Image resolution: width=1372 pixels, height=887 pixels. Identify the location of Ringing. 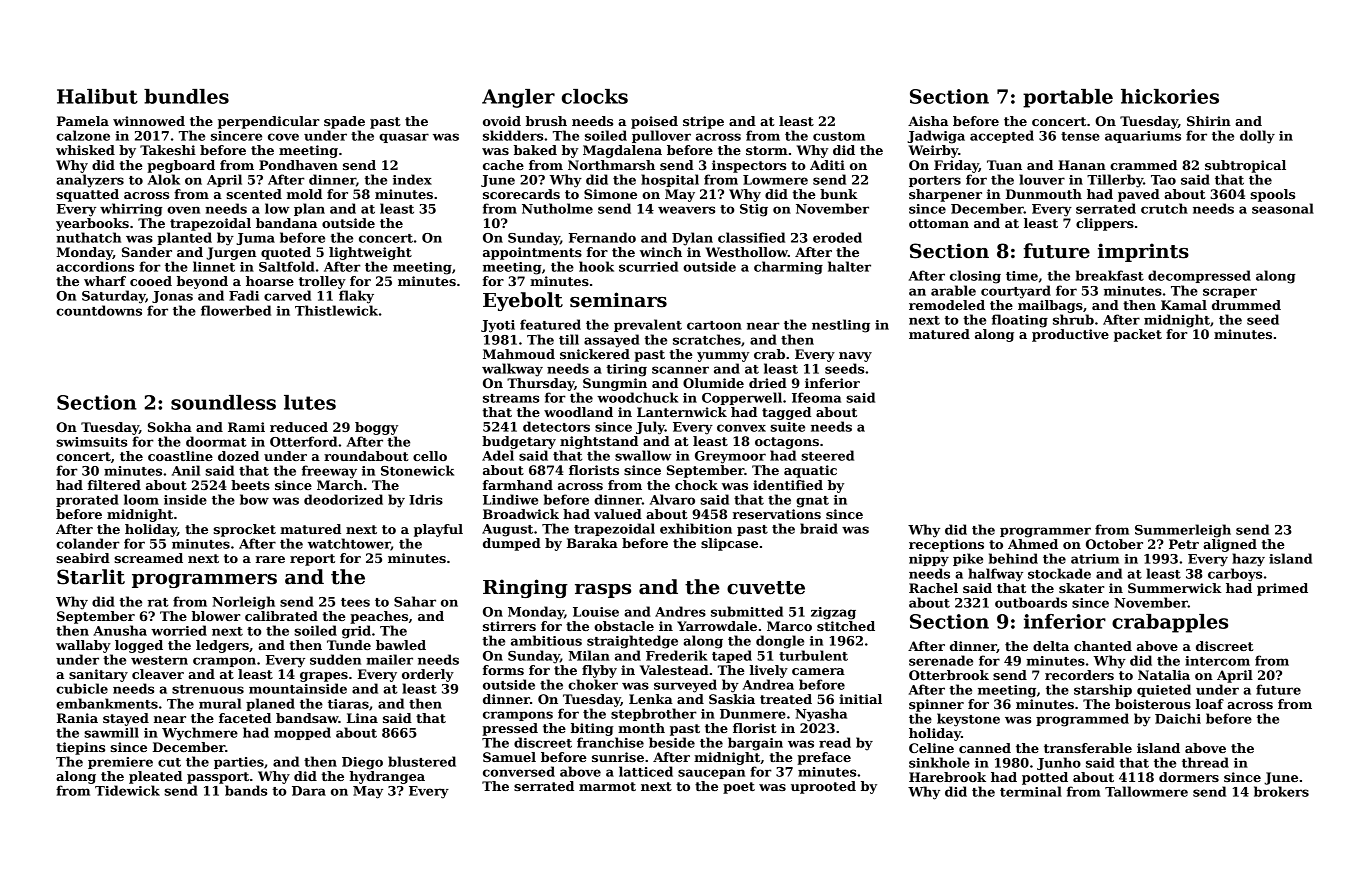
(525, 588).
